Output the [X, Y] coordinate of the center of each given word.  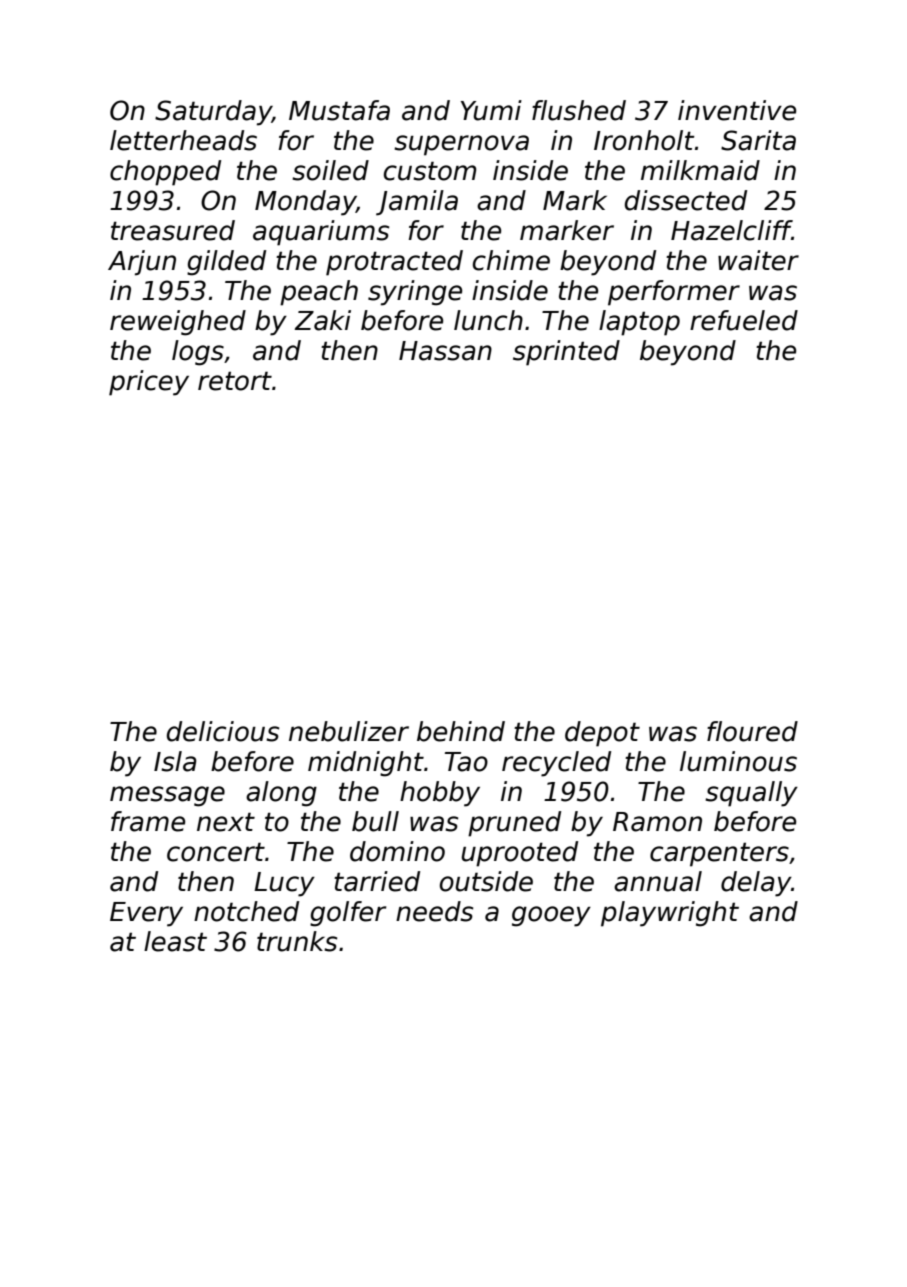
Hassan [445, 351]
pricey [149, 383]
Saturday [213, 113]
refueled [744, 320]
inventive [737, 110]
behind [461, 731]
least [175, 941]
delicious [223, 731]
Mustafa [339, 110]
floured [752, 731]
